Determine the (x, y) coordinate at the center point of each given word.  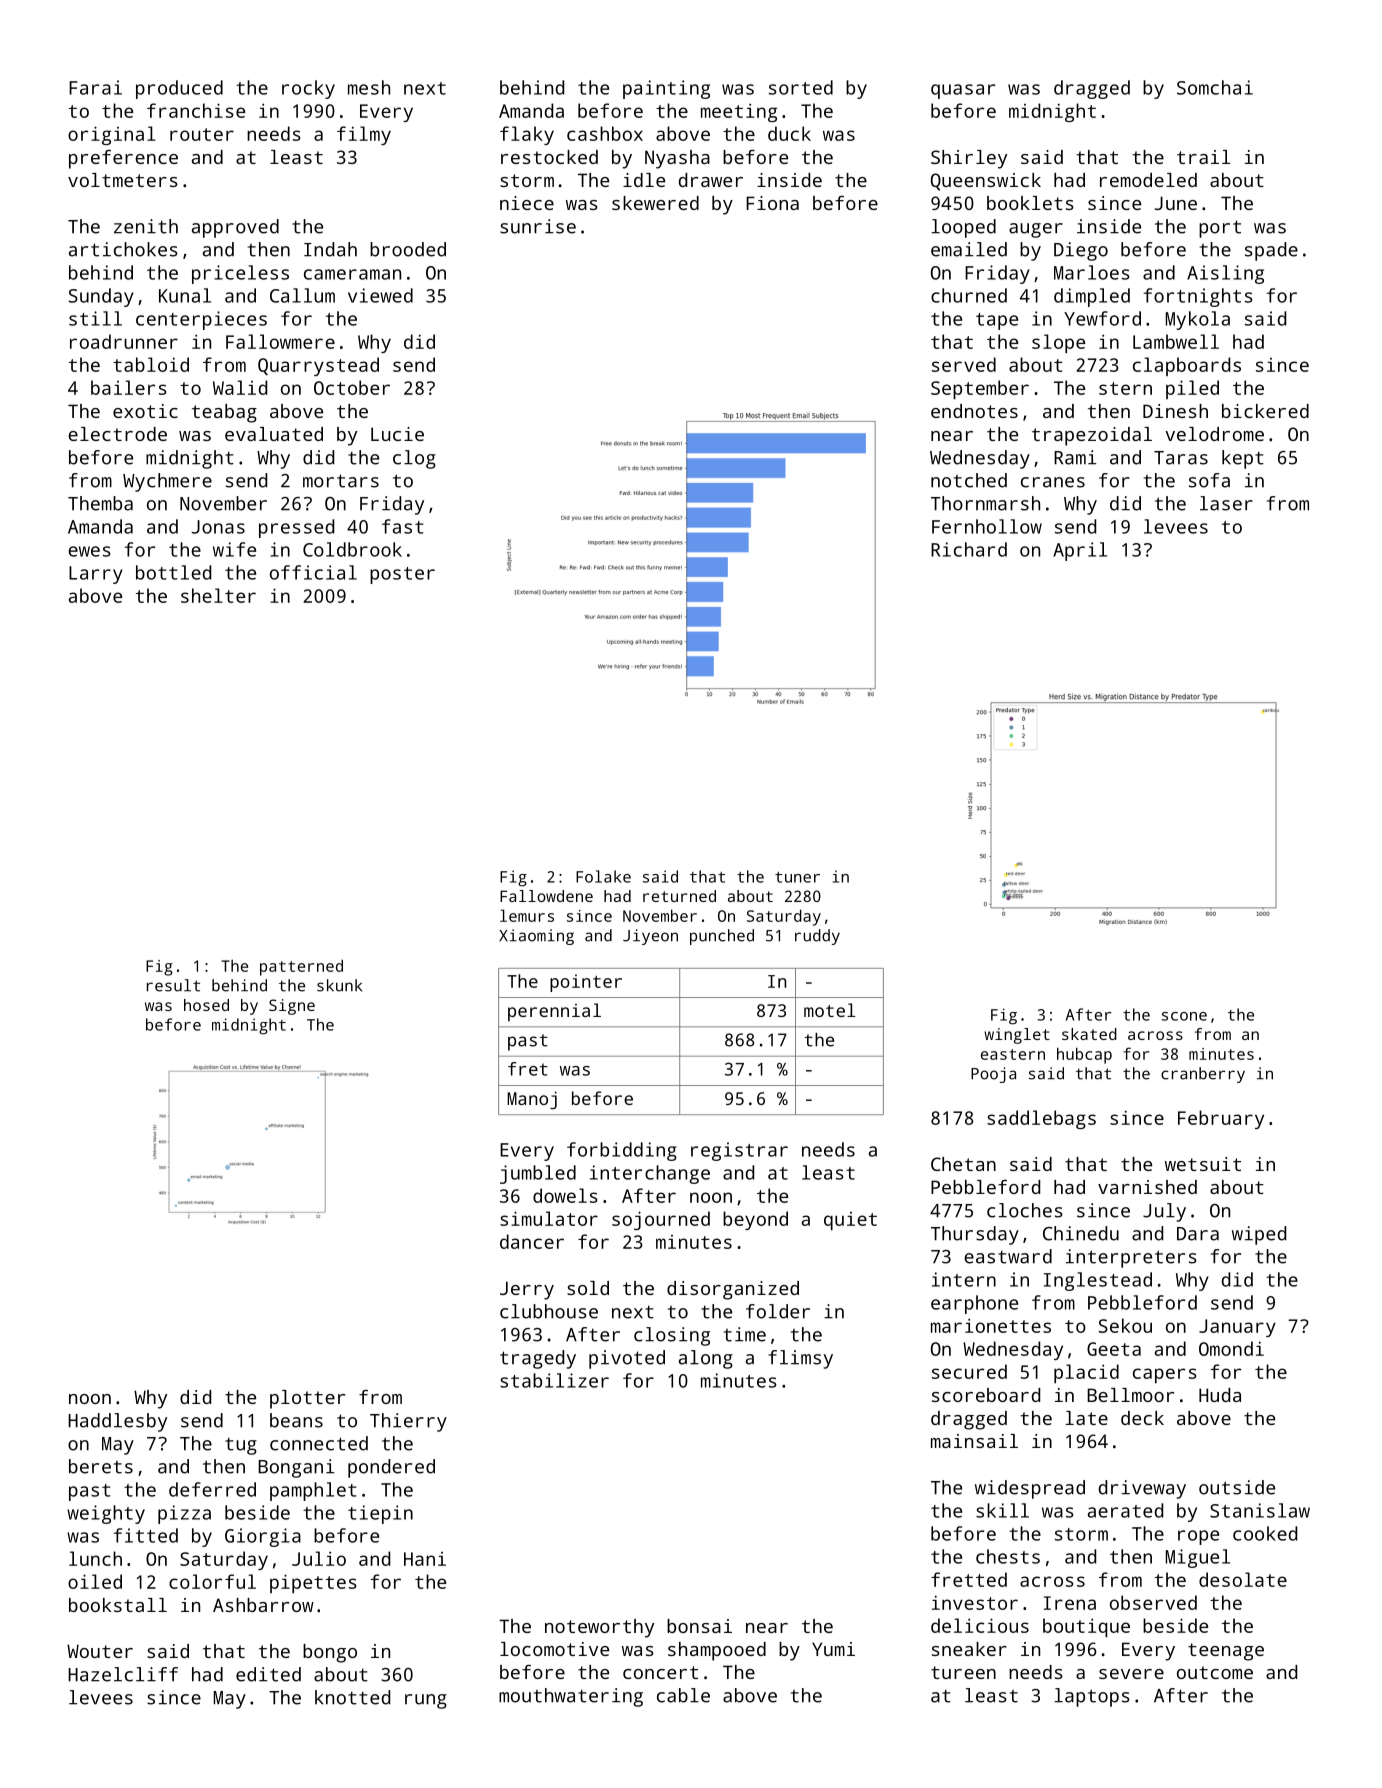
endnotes (974, 411)
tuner (797, 877)
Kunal (185, 295)
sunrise (538, 226)
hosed (206, 1005)
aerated (1125, 1510)
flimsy (800, 1359)
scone (1184, 1016)
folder (778, 1311)
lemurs (527, 915)
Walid (240, 387)
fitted (145, 1535)
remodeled (1148, 180)
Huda (1220, 1395)
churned (969, 295)
